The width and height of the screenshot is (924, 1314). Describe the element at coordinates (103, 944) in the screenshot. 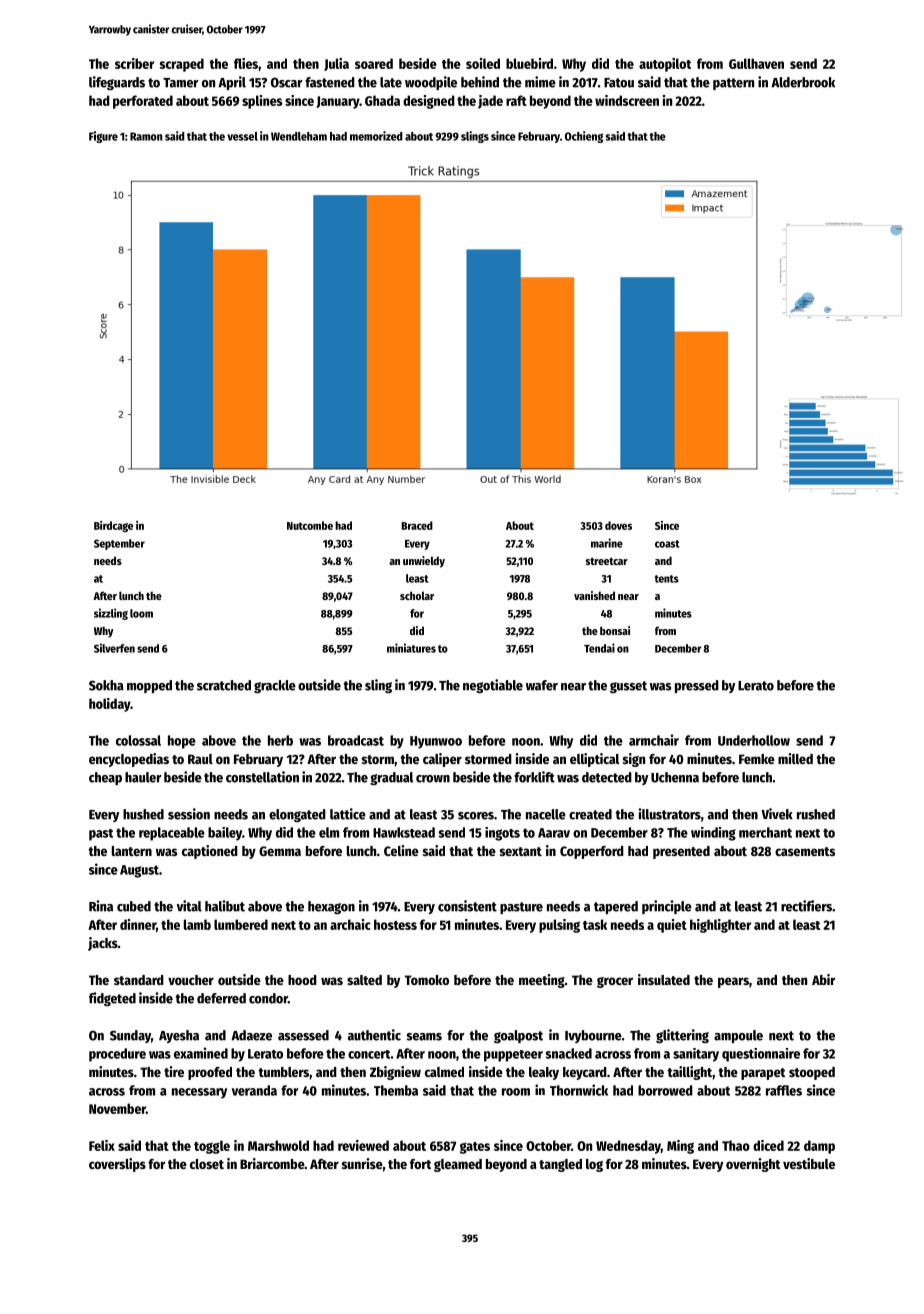

I see `jacks` at that location.
